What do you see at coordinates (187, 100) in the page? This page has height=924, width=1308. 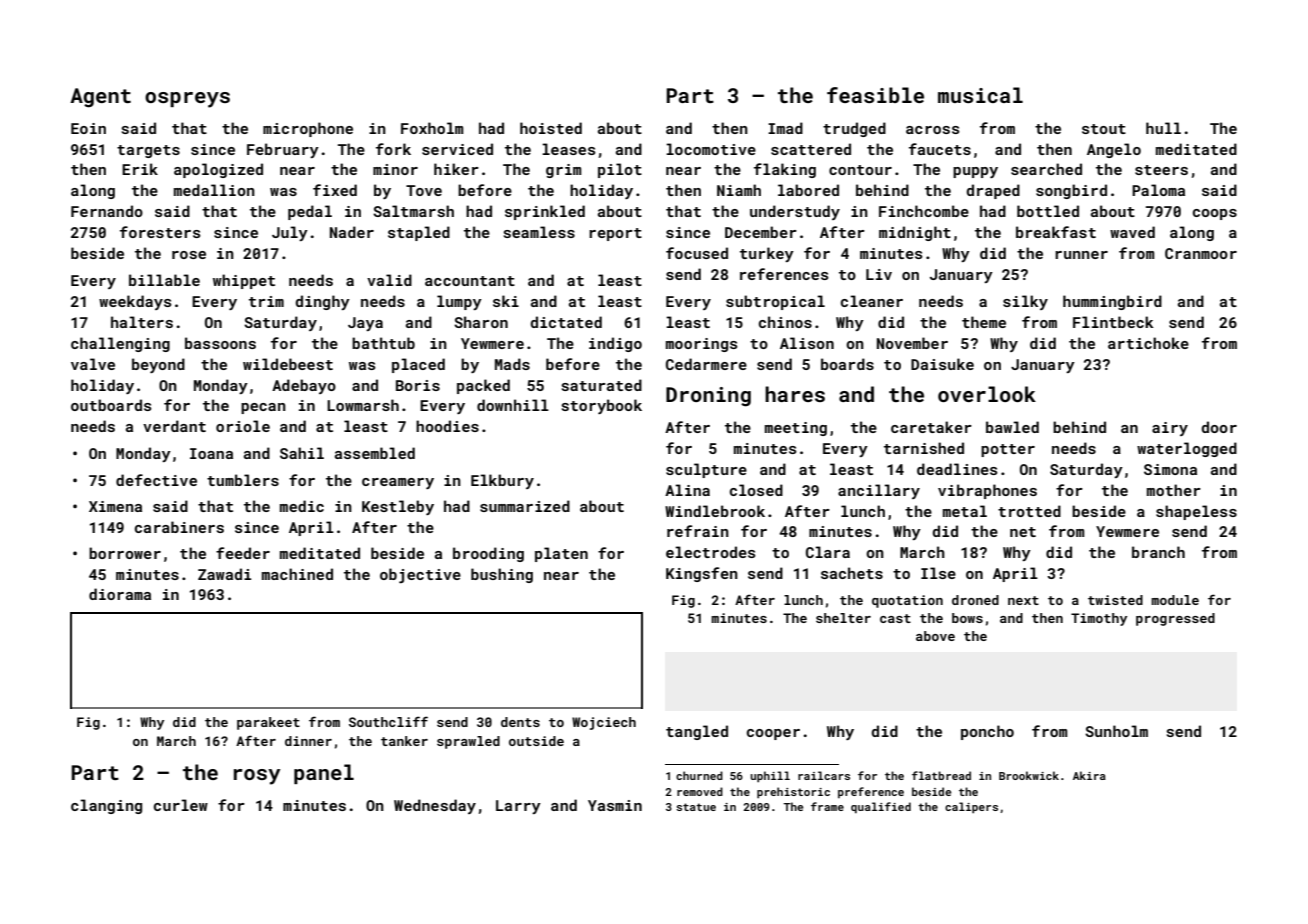 I see `ospreys` at bounding box center [187, 100].
